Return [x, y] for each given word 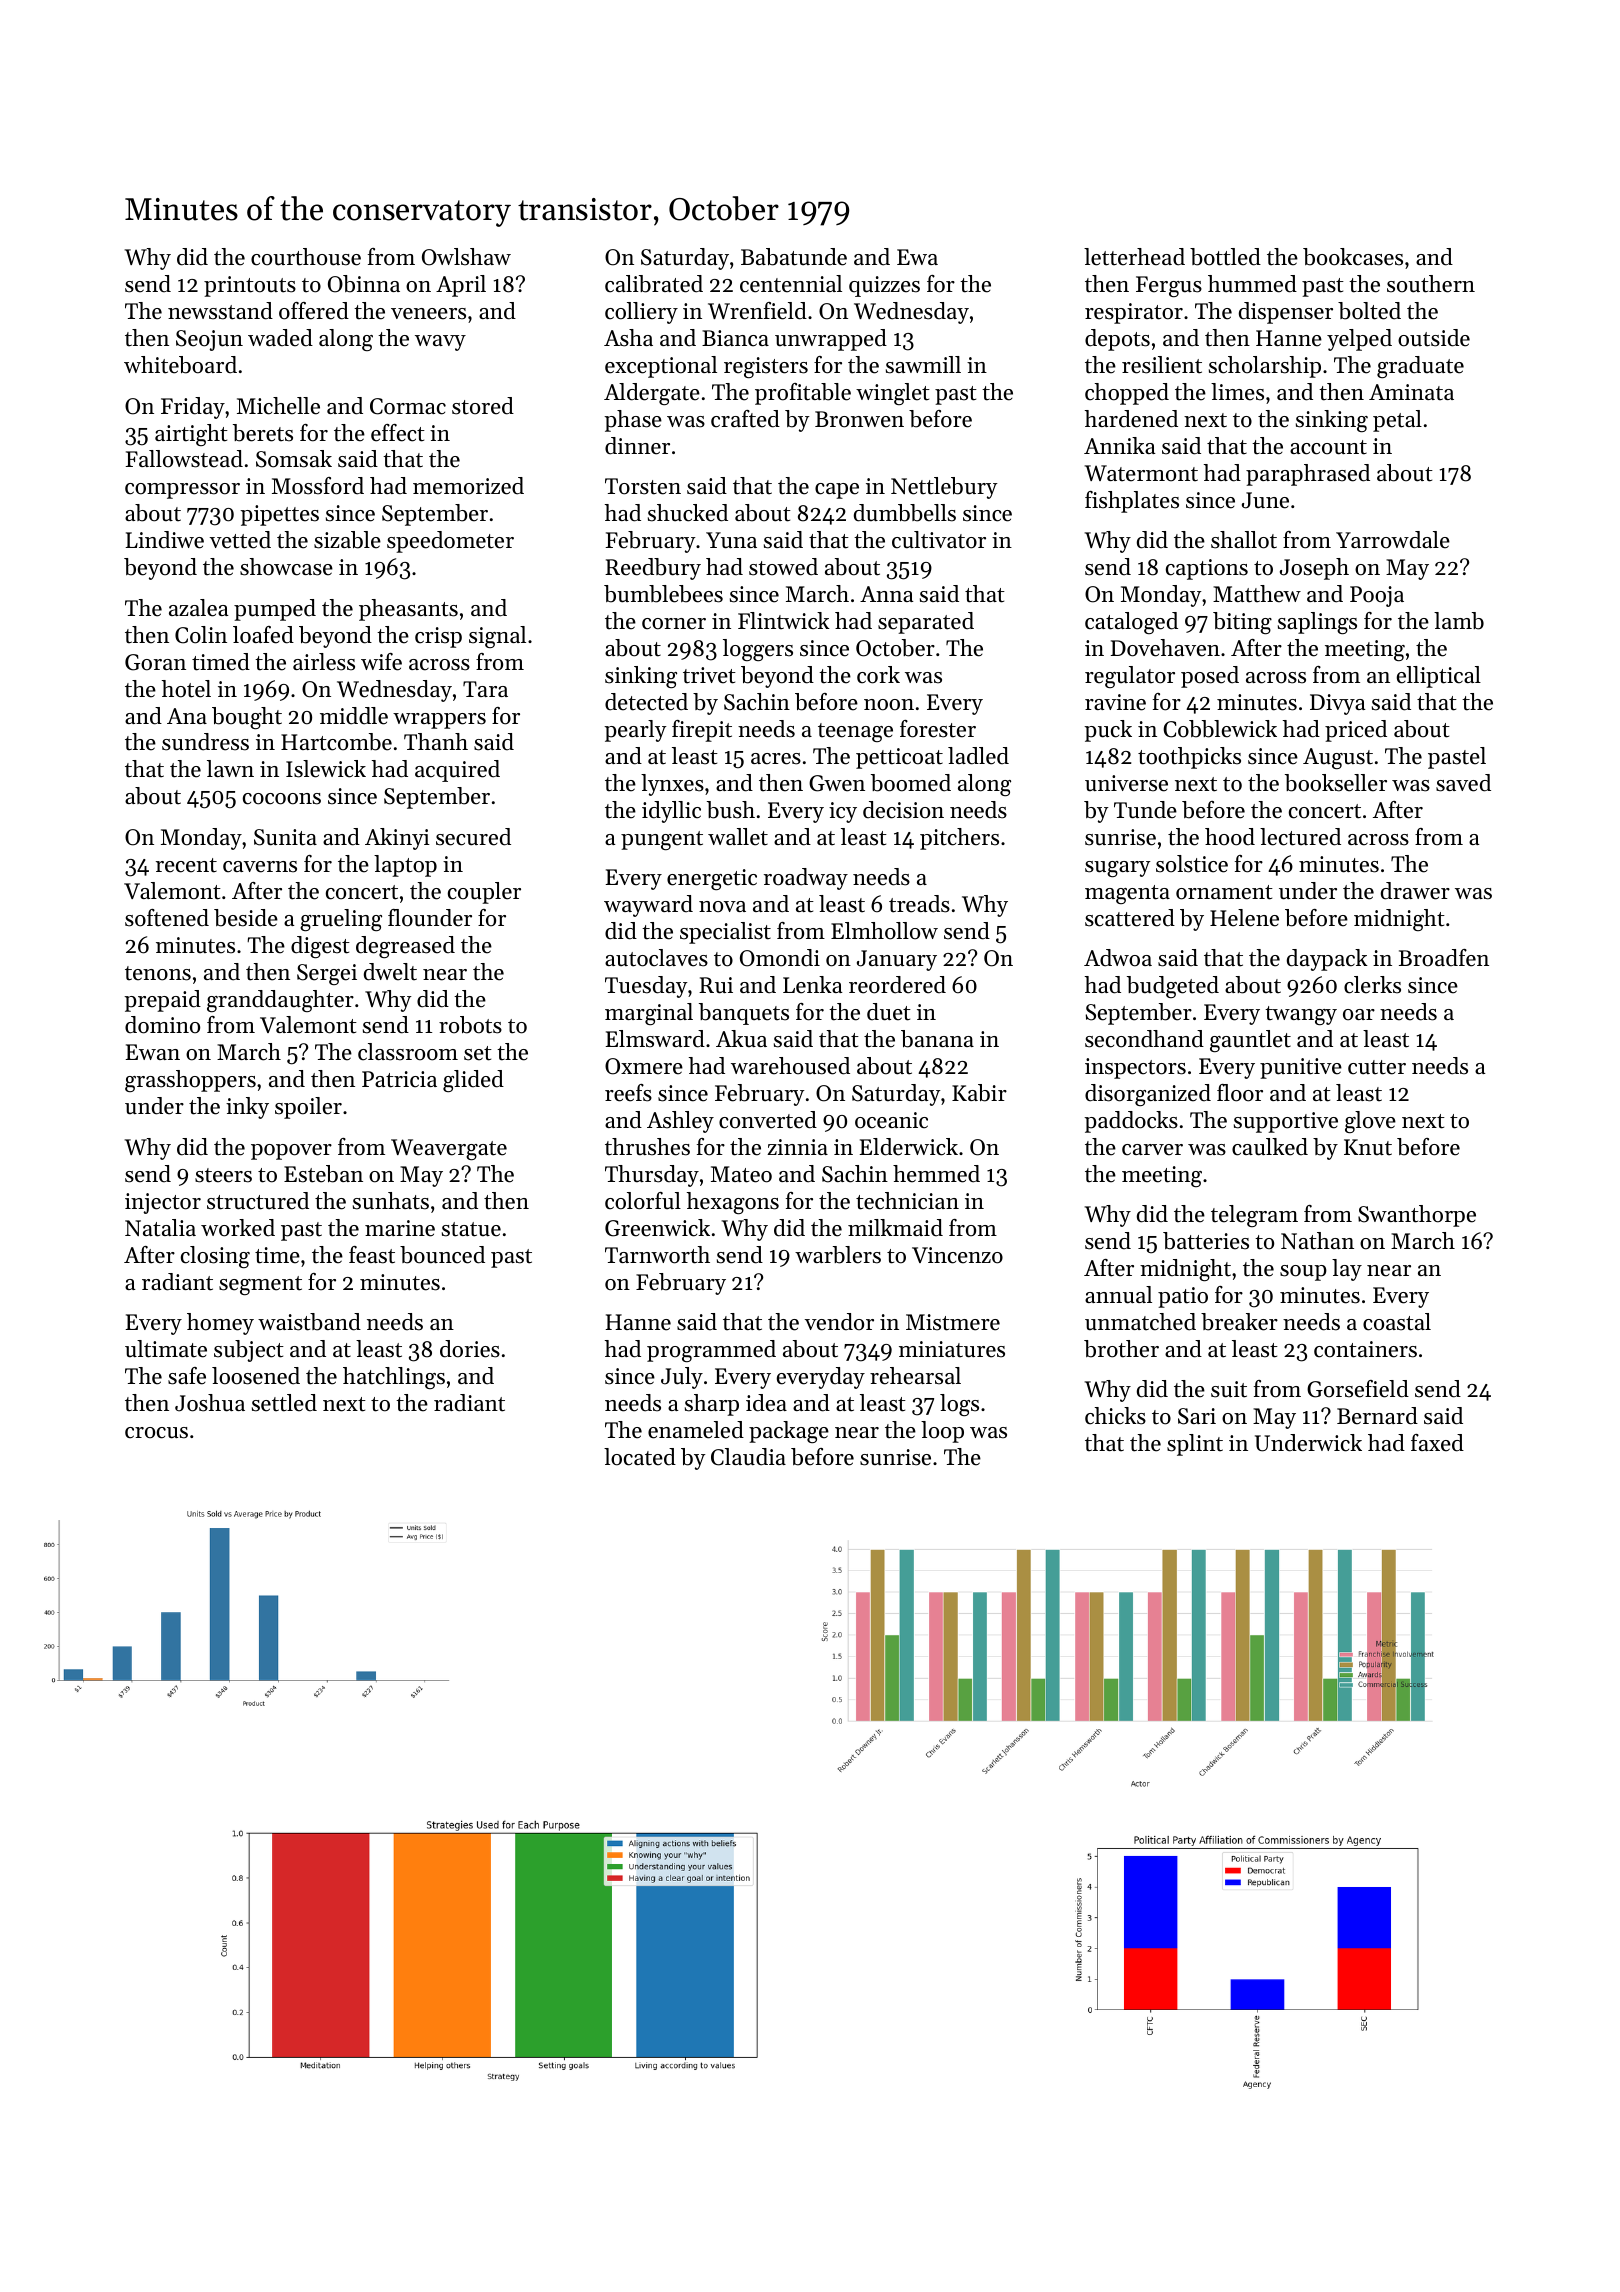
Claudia [748, 1457]
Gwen [837, 783]
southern [1431, 284]
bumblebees [663, 594]
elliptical [1439, 677]
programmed [711, 1351]
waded [280, 338]
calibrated [654, 284]
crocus [156, 1433]
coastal [1397, 1322]
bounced [442, 1255]
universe [1126, 783]
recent [186, 865]
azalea [199, 608]
